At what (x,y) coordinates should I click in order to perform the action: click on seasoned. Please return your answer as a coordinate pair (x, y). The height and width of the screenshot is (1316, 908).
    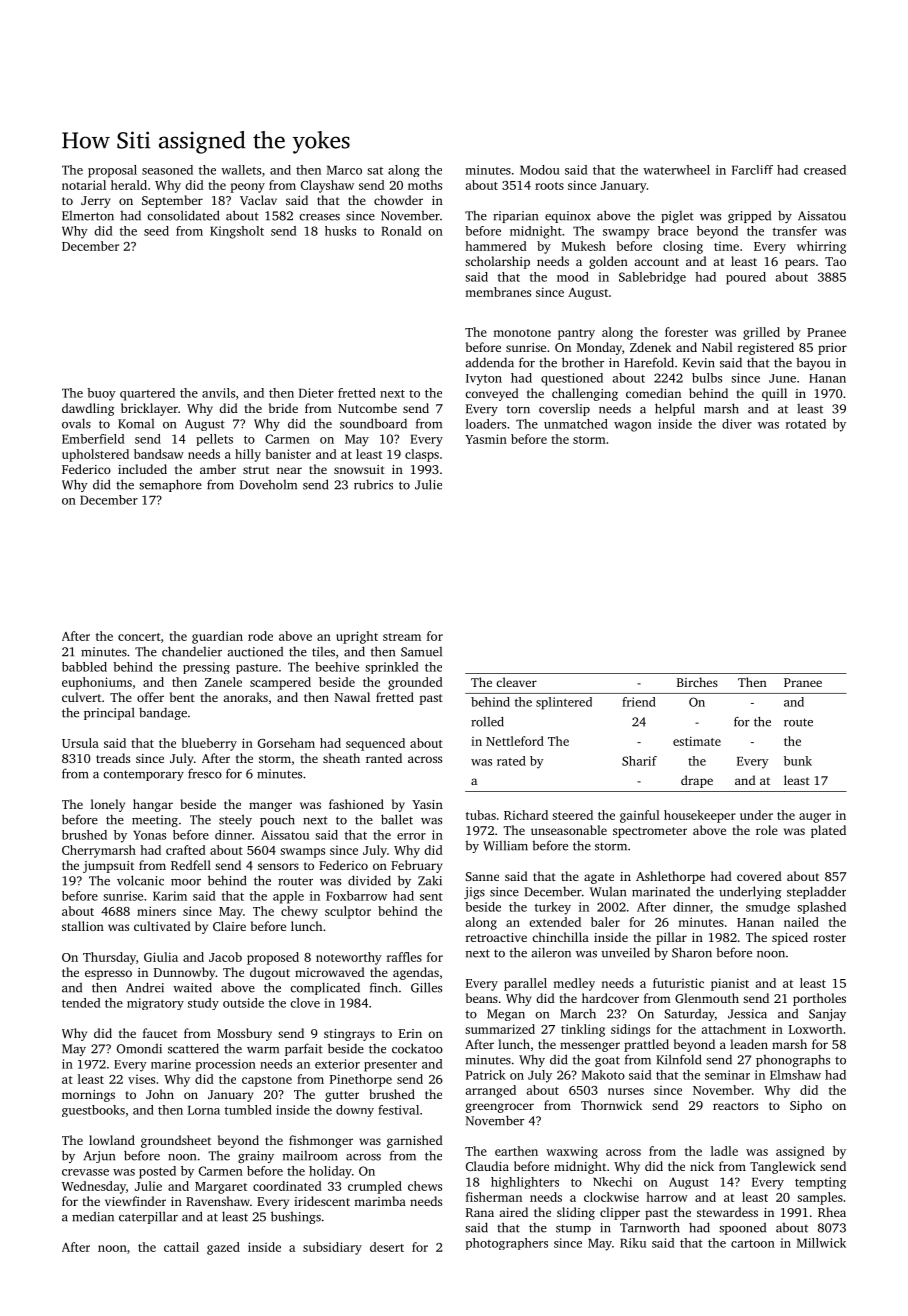
    Looking at the image, I should click on (167, 170).
